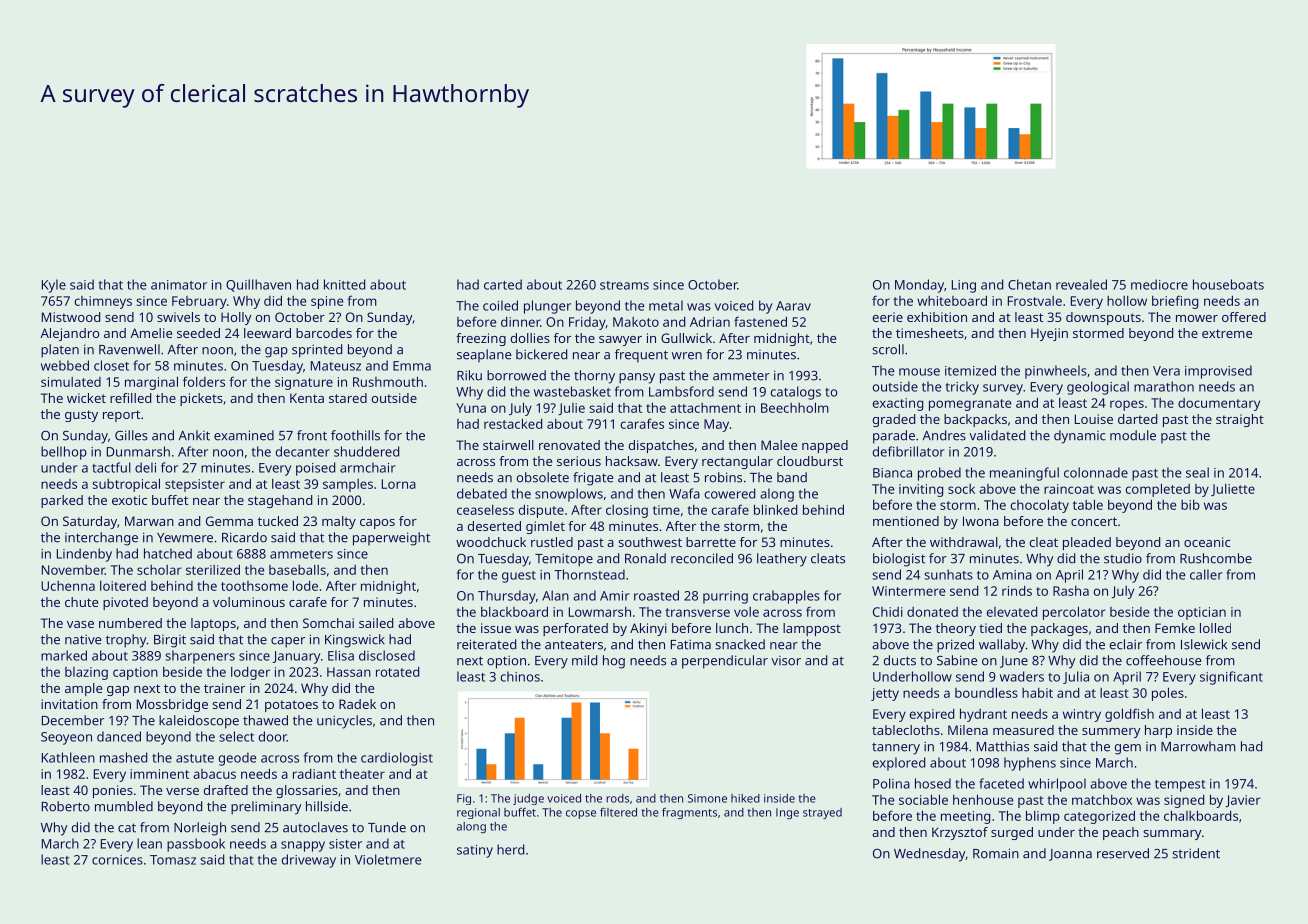 The image size is (1308, 924). What do you see at coordinates (1240, 420) in the page?
I see `straight` at bounding box center [1240, 420].
